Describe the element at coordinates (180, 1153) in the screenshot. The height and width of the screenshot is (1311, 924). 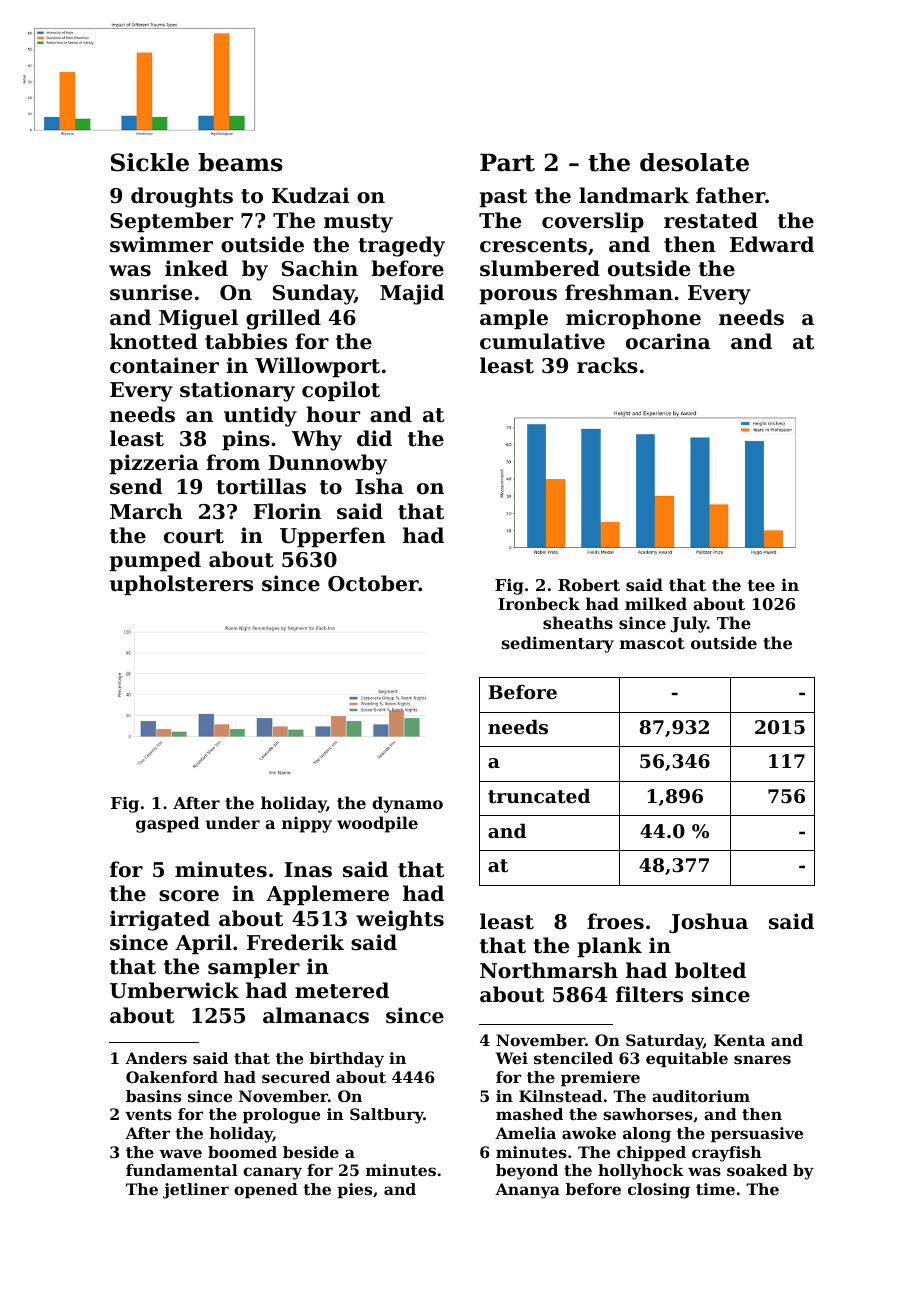
I see `wave` at that location.
